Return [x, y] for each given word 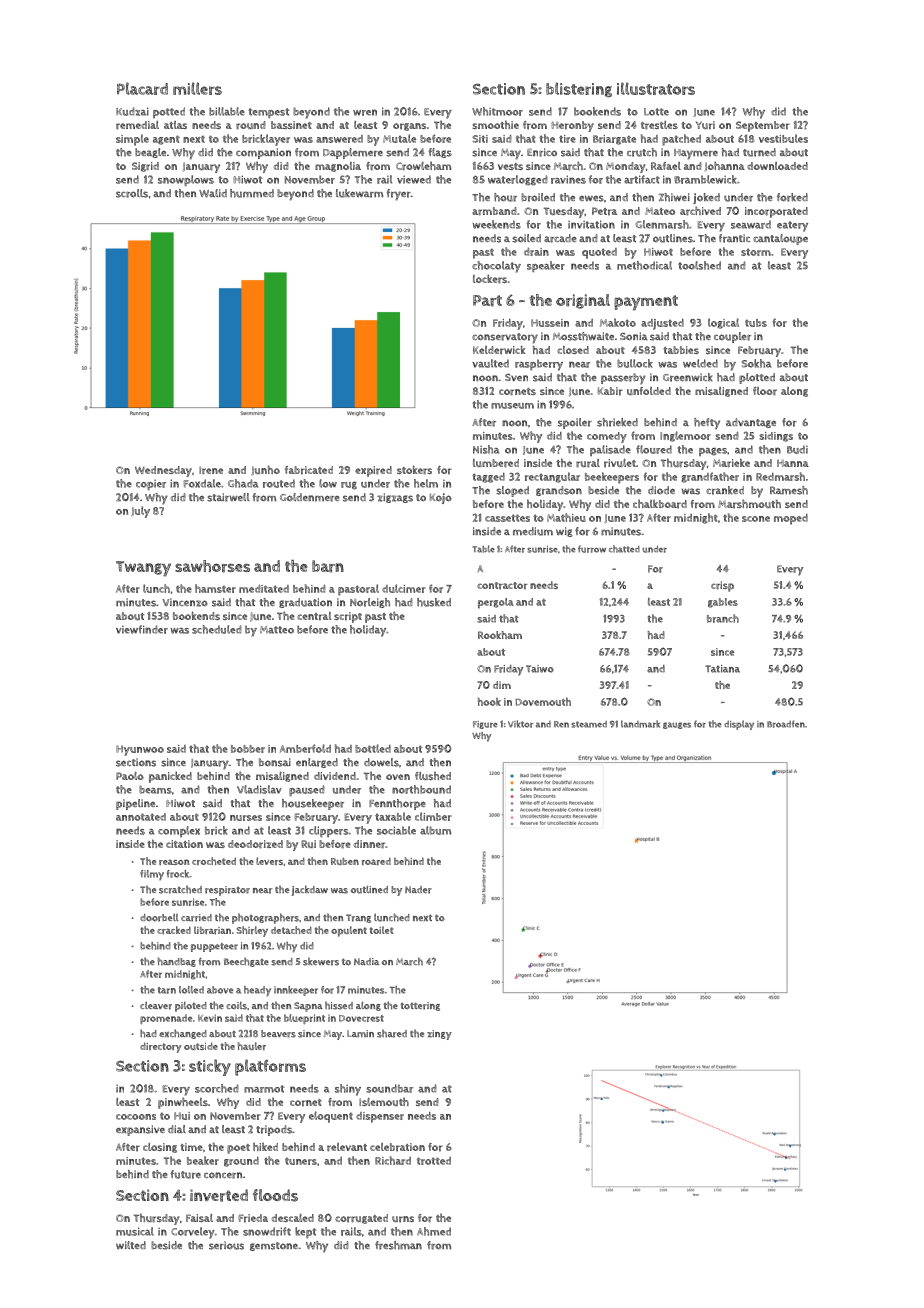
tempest [268, 113]
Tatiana [722, 669]
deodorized [255, 844]
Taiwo [540, 669]
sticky [210, 1067]
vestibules [783, 138]
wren [365, 112]
